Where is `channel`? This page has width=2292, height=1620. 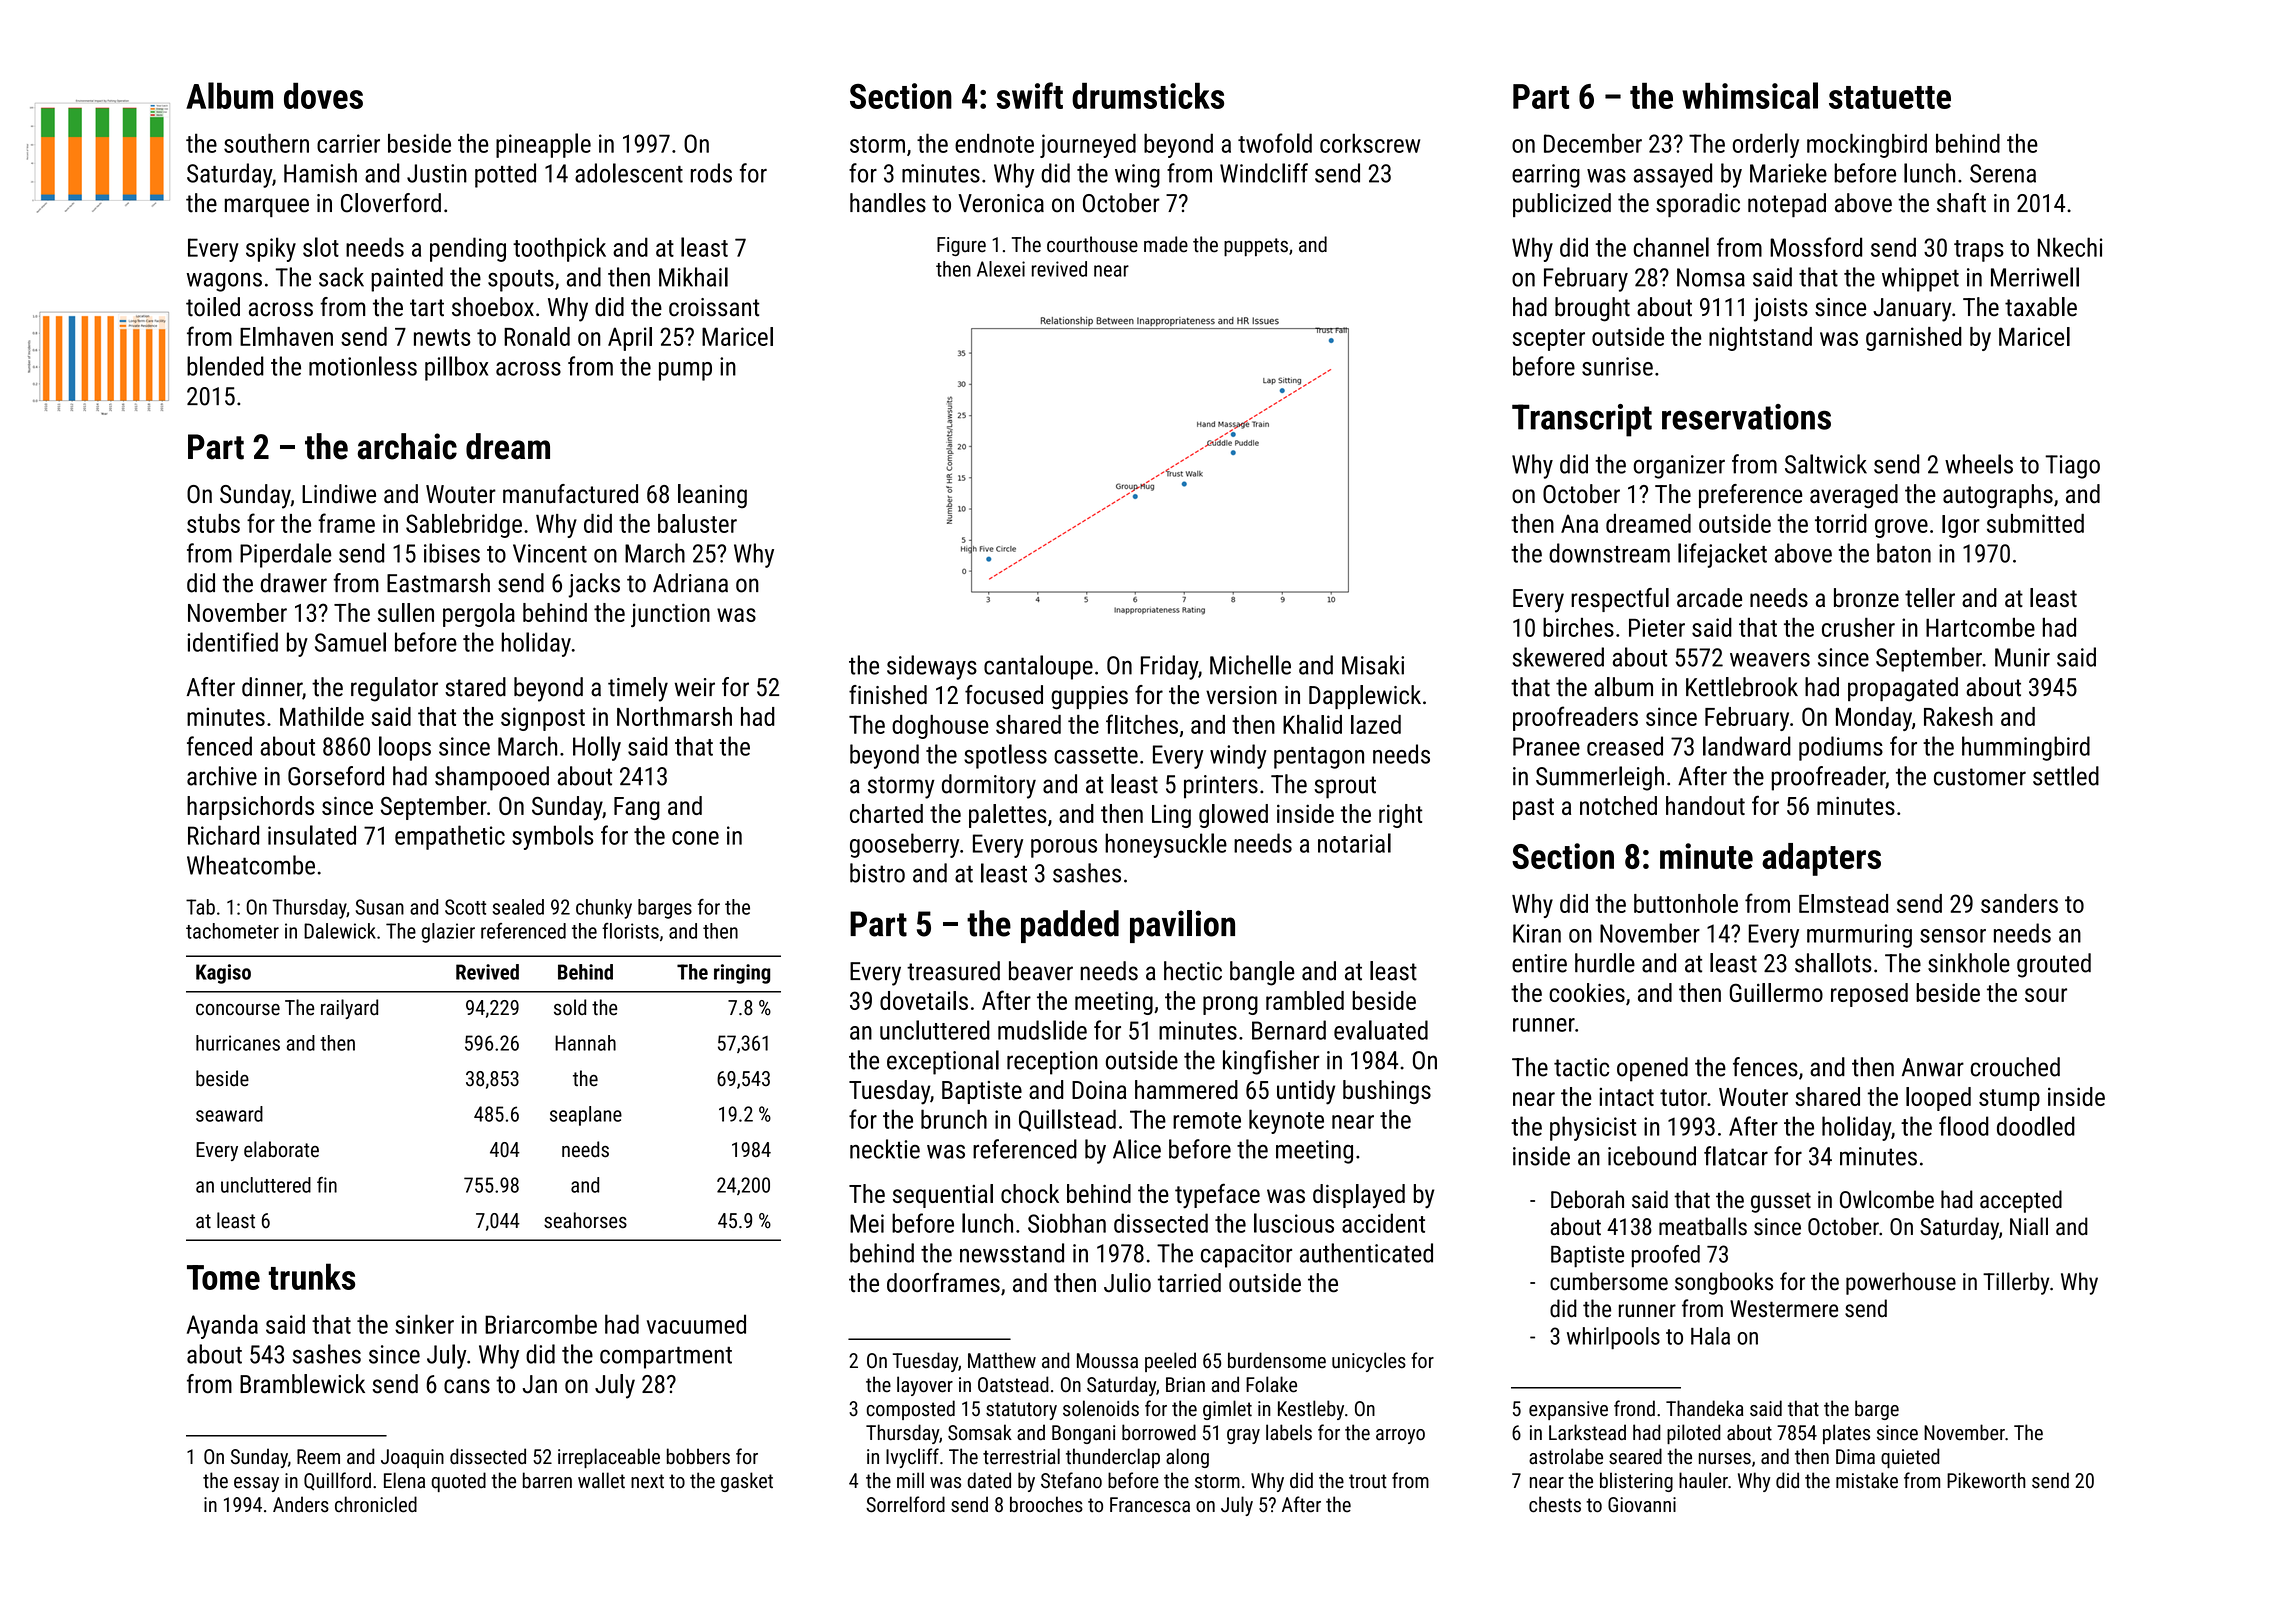
channel is located at coordinates (1671, 247).
